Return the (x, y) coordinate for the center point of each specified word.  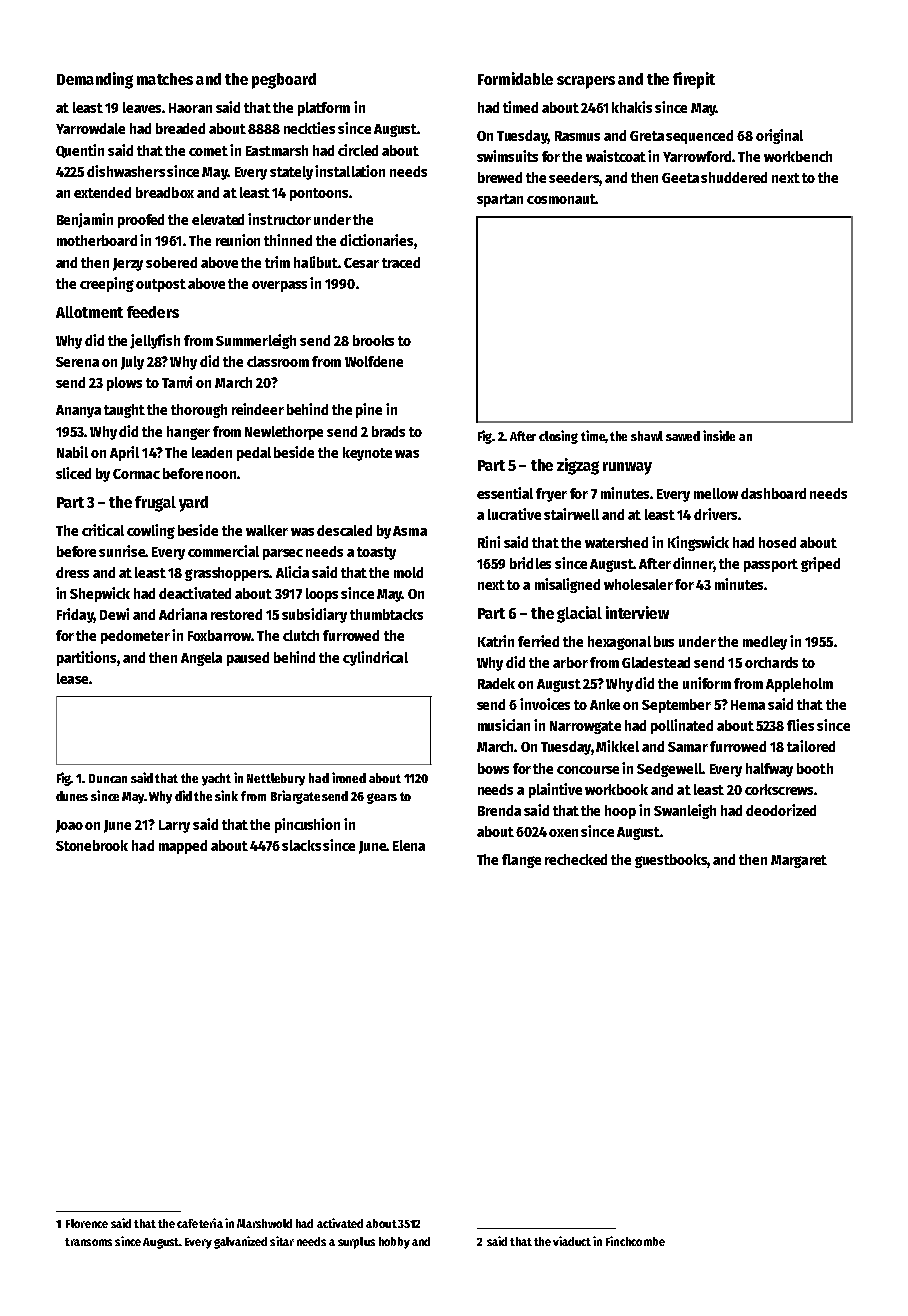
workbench (798, 156)
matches (165, 79)
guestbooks (671, 861)
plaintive (555, 790)
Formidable (515, 78)
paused (248, 659)
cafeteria (200, 1223)
